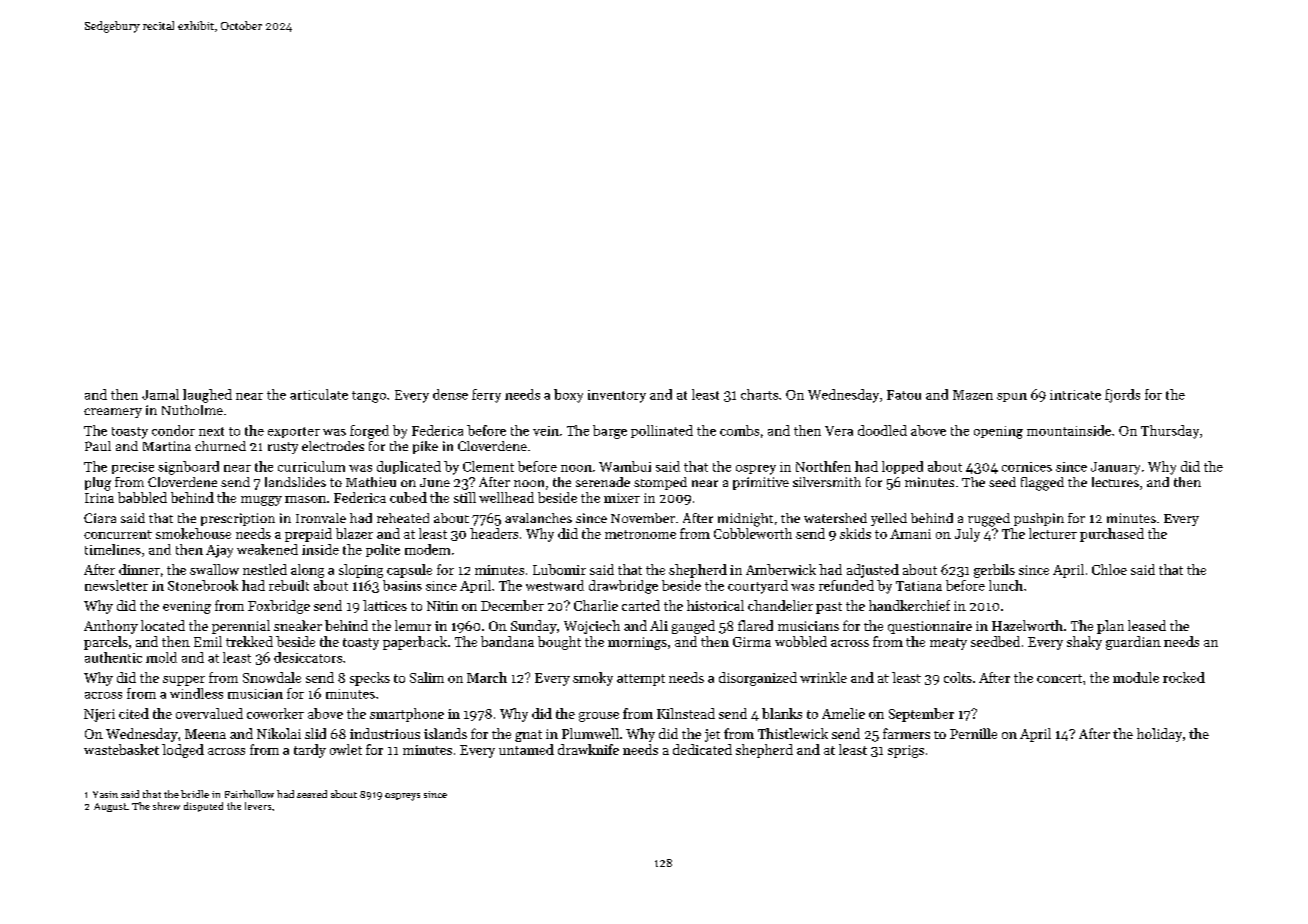 The image size is (1308, 924). Describe the element at coordinates (1133, 643) in the image. I see `guardian` at that location.
